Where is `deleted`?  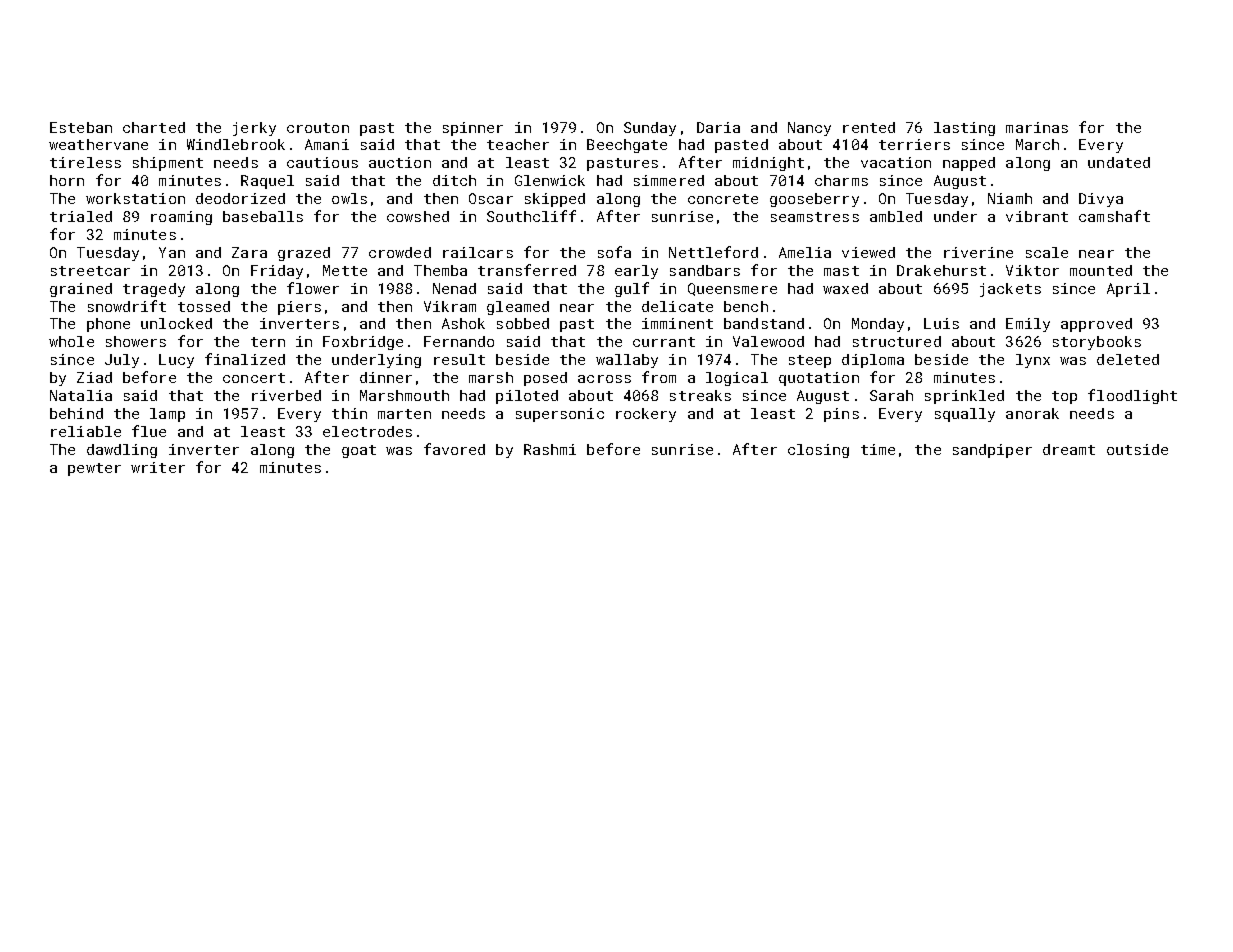 deleted is located at coordinates (1128, 359).
